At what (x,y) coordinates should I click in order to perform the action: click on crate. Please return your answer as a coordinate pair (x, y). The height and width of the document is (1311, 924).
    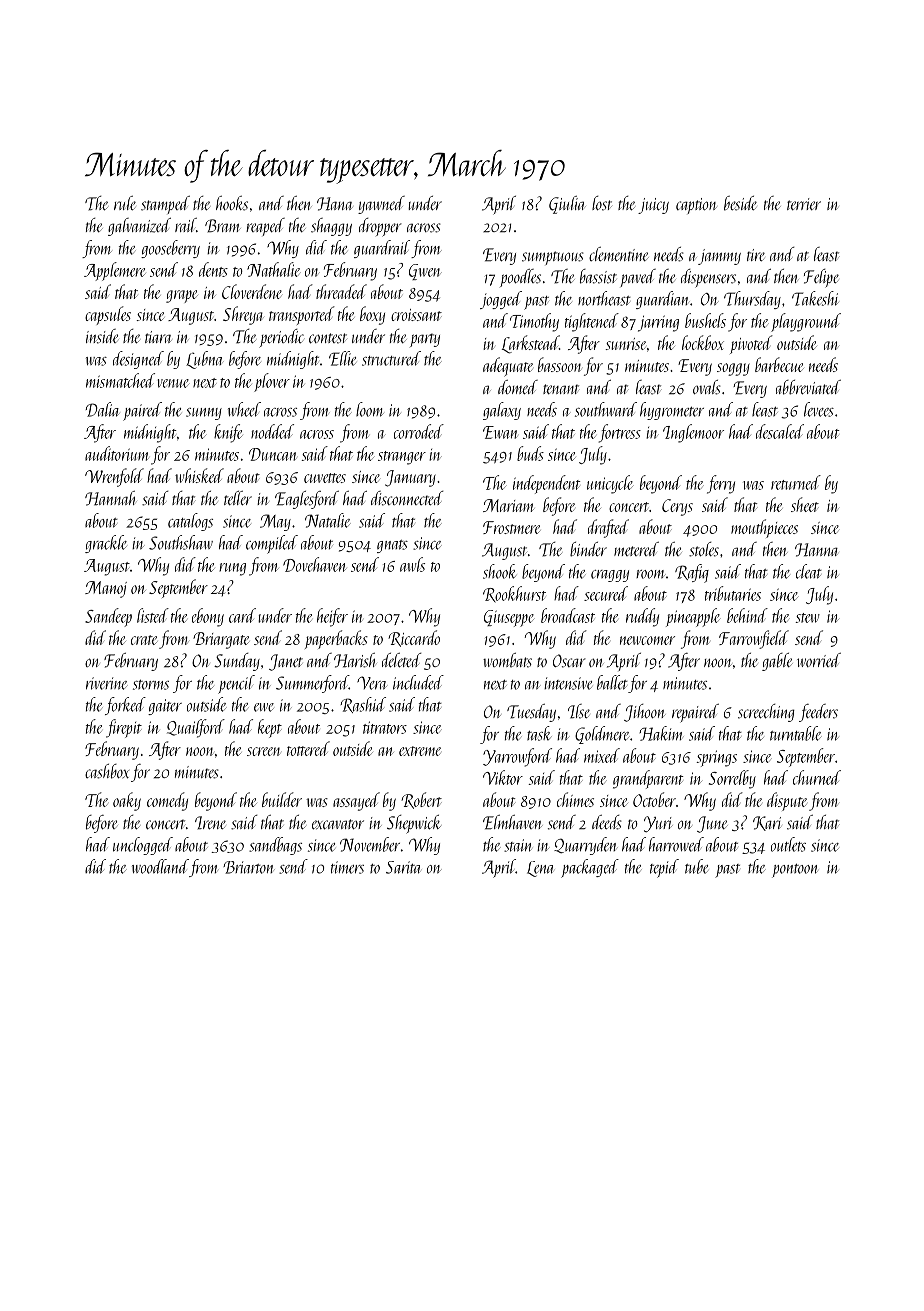
    Looking at the image, I should click on (144, 640).
